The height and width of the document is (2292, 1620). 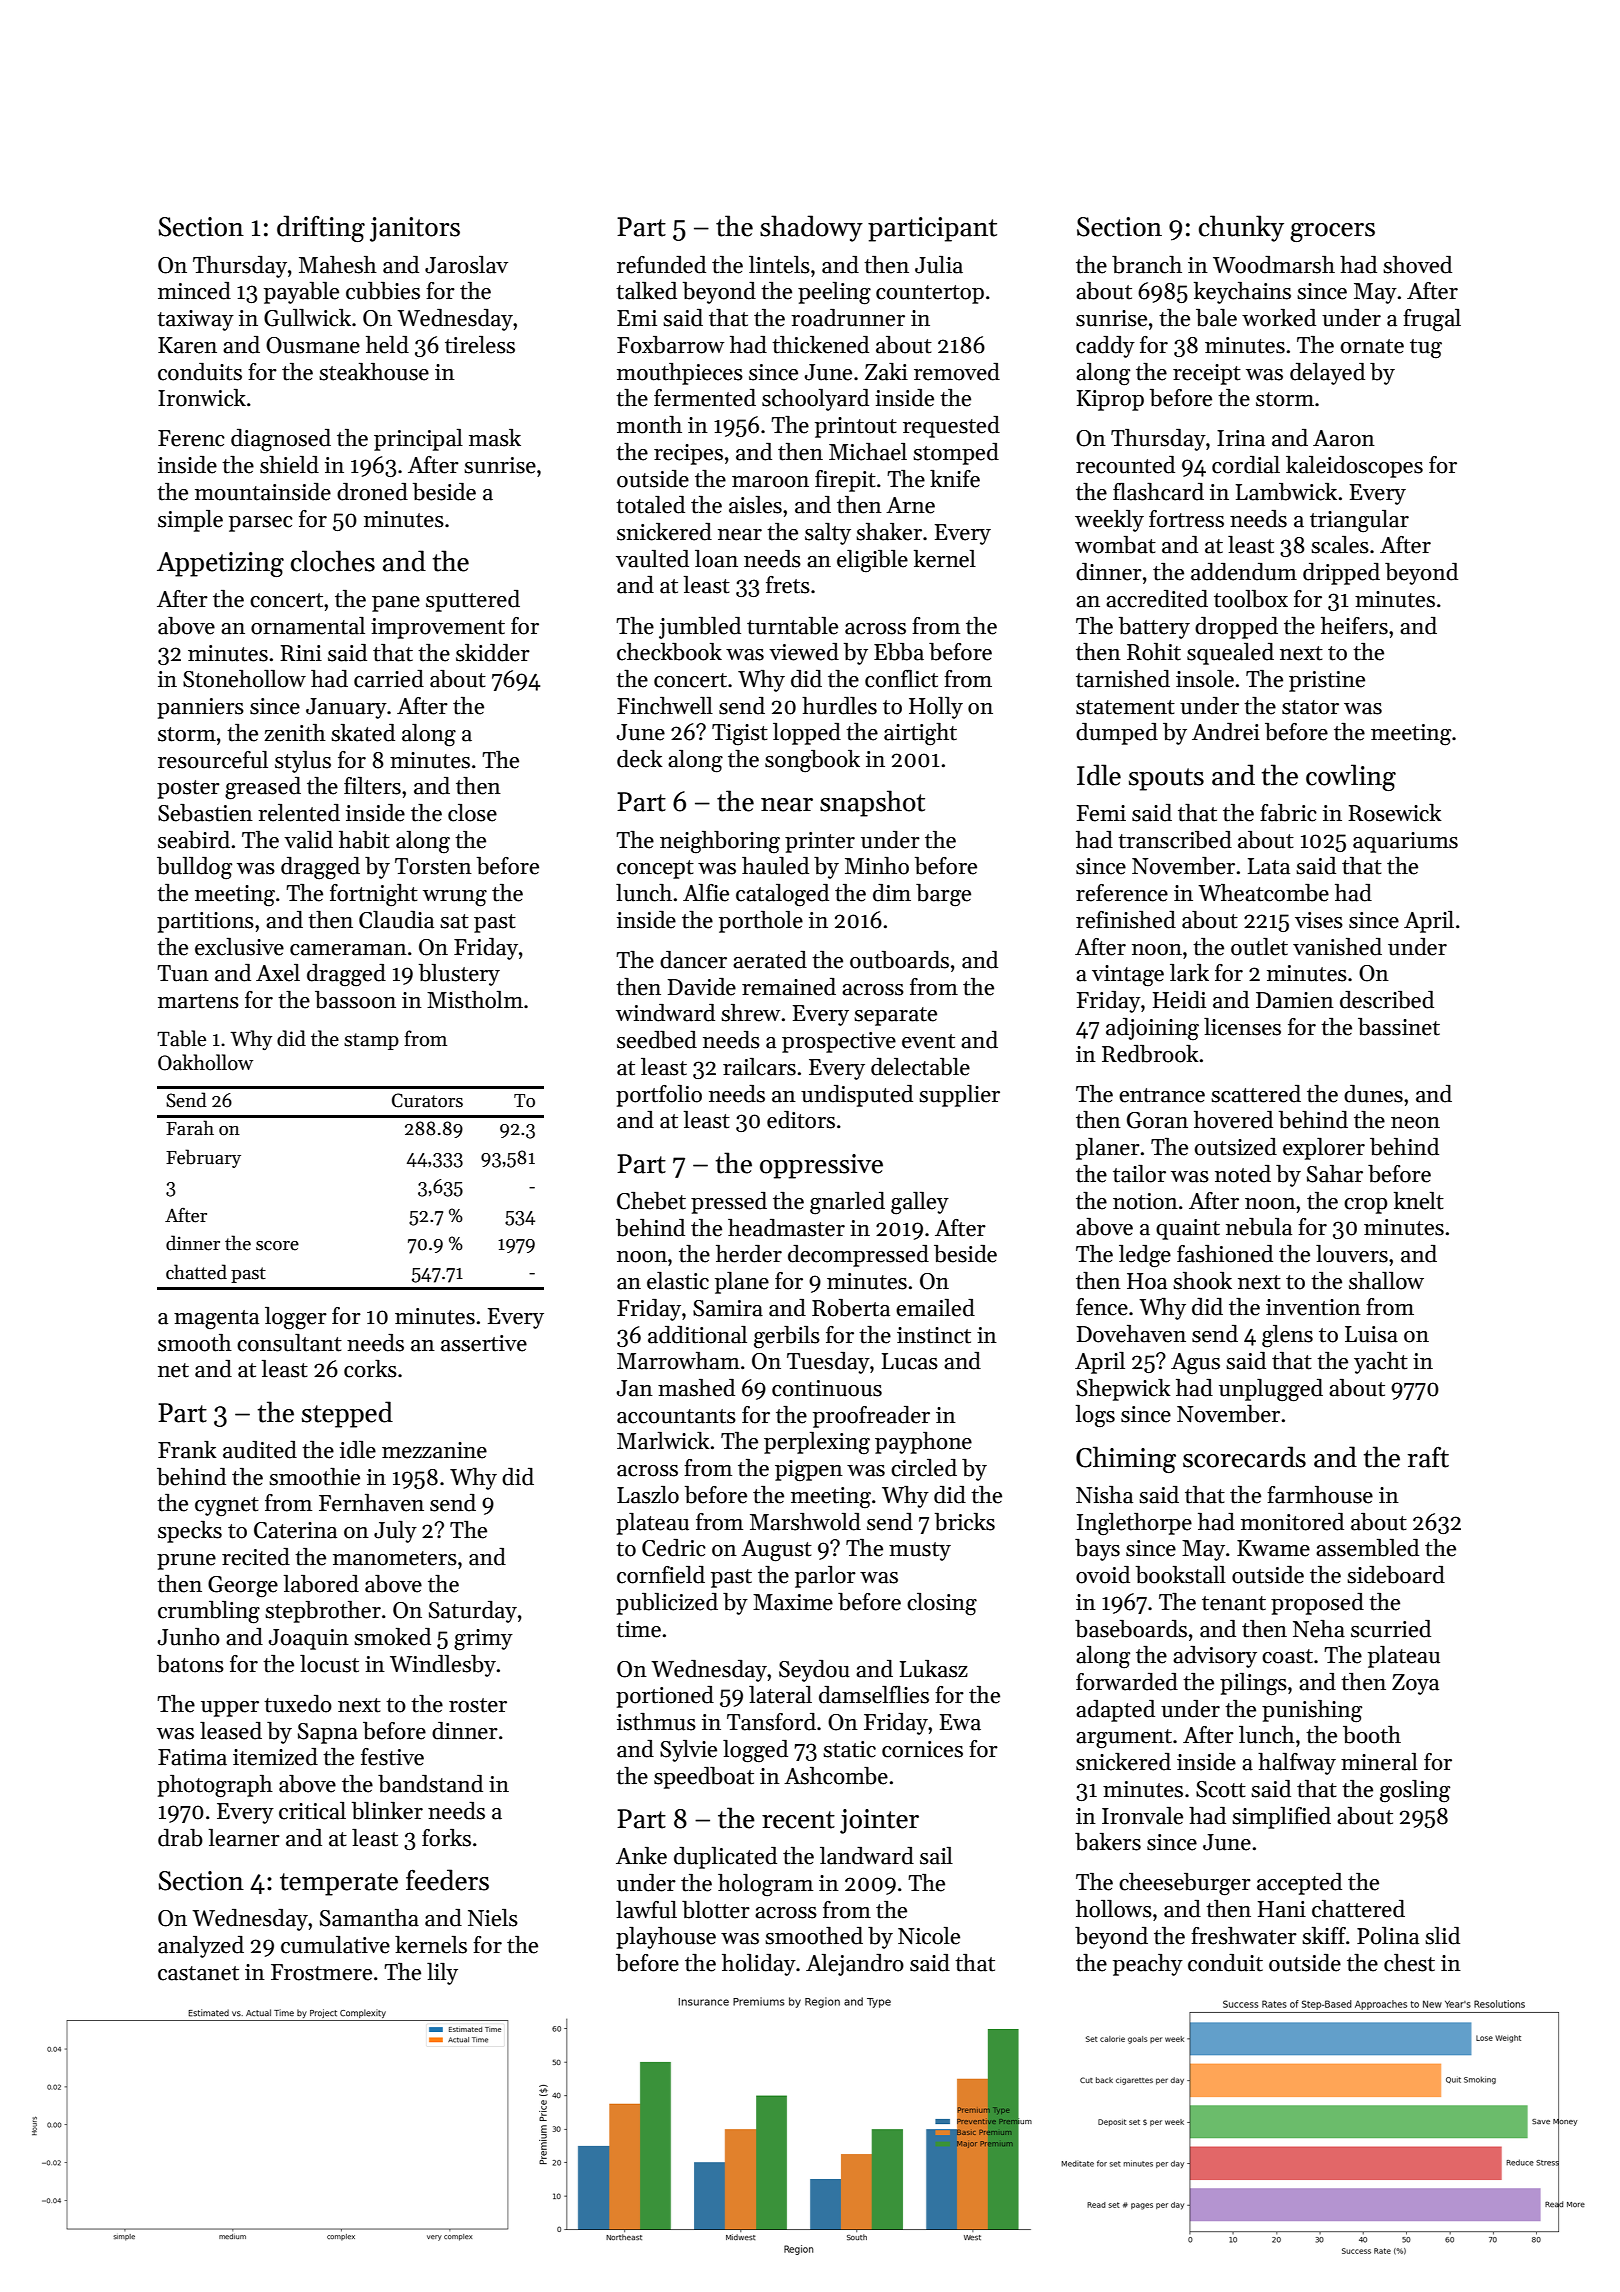 I want to click on sail, so click(x=936, y=1856).
